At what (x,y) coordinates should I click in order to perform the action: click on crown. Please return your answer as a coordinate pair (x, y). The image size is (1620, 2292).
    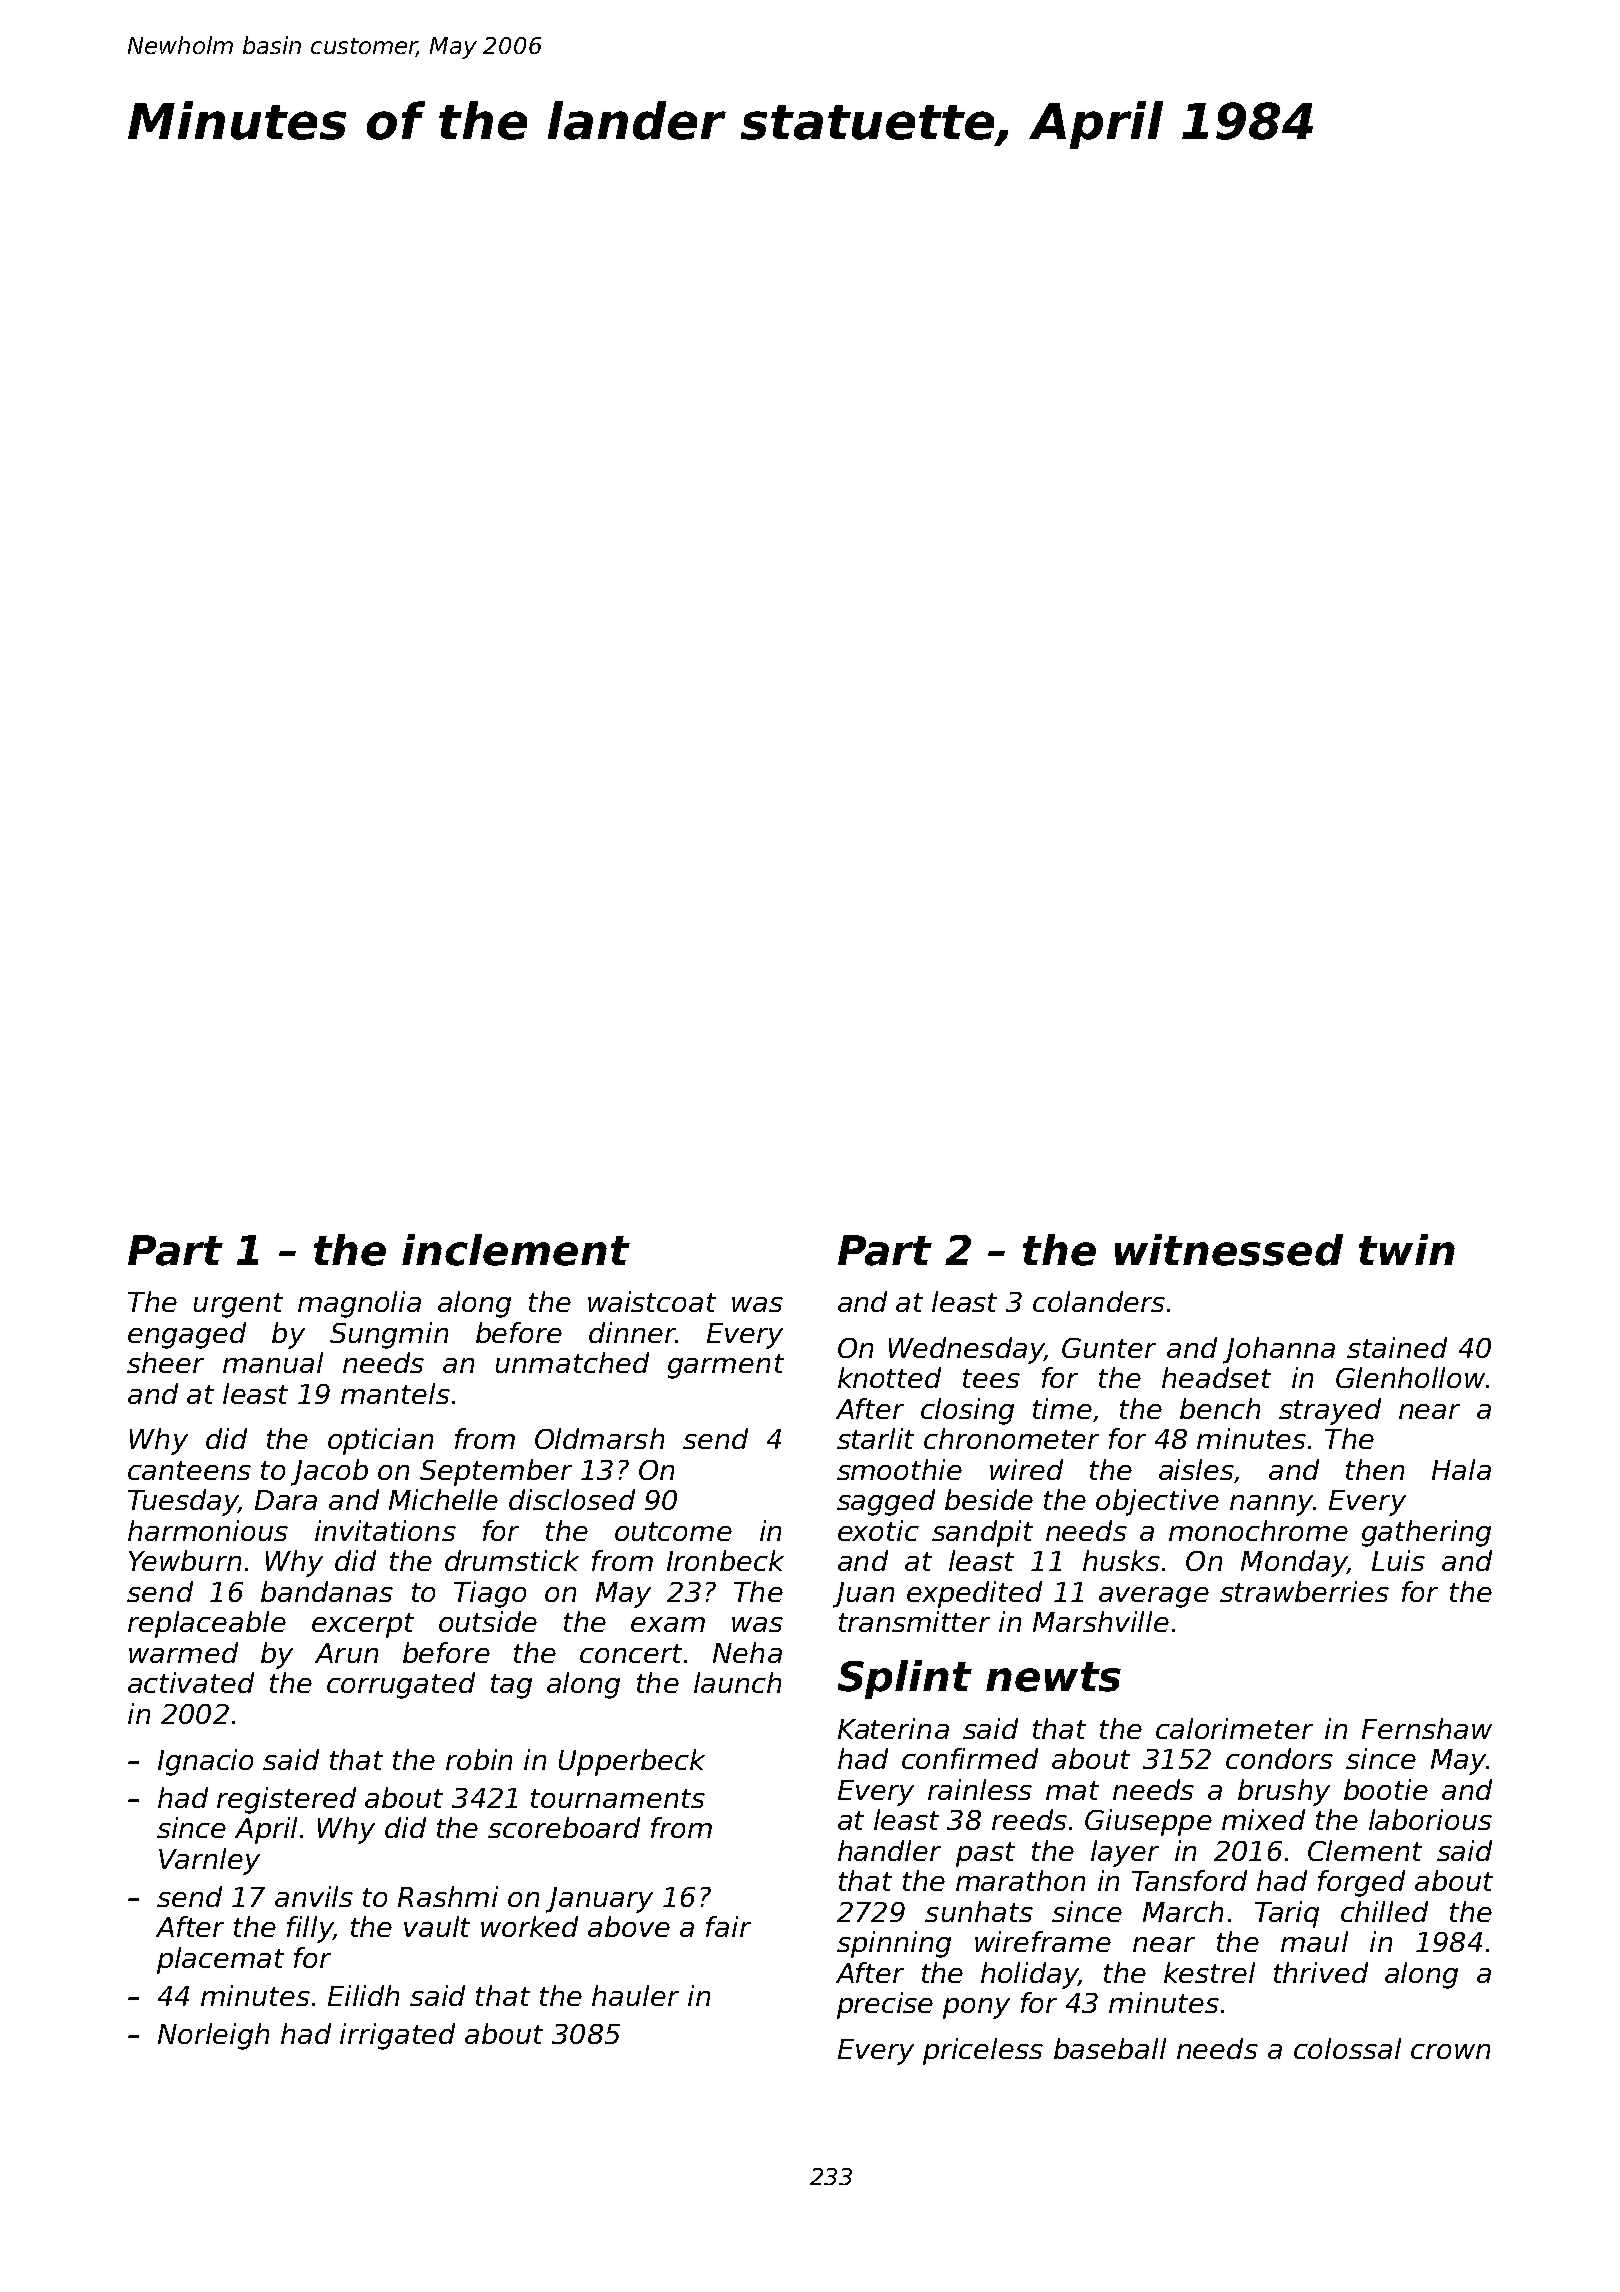
    Looking at the image, I should click on (1450, 2051).
